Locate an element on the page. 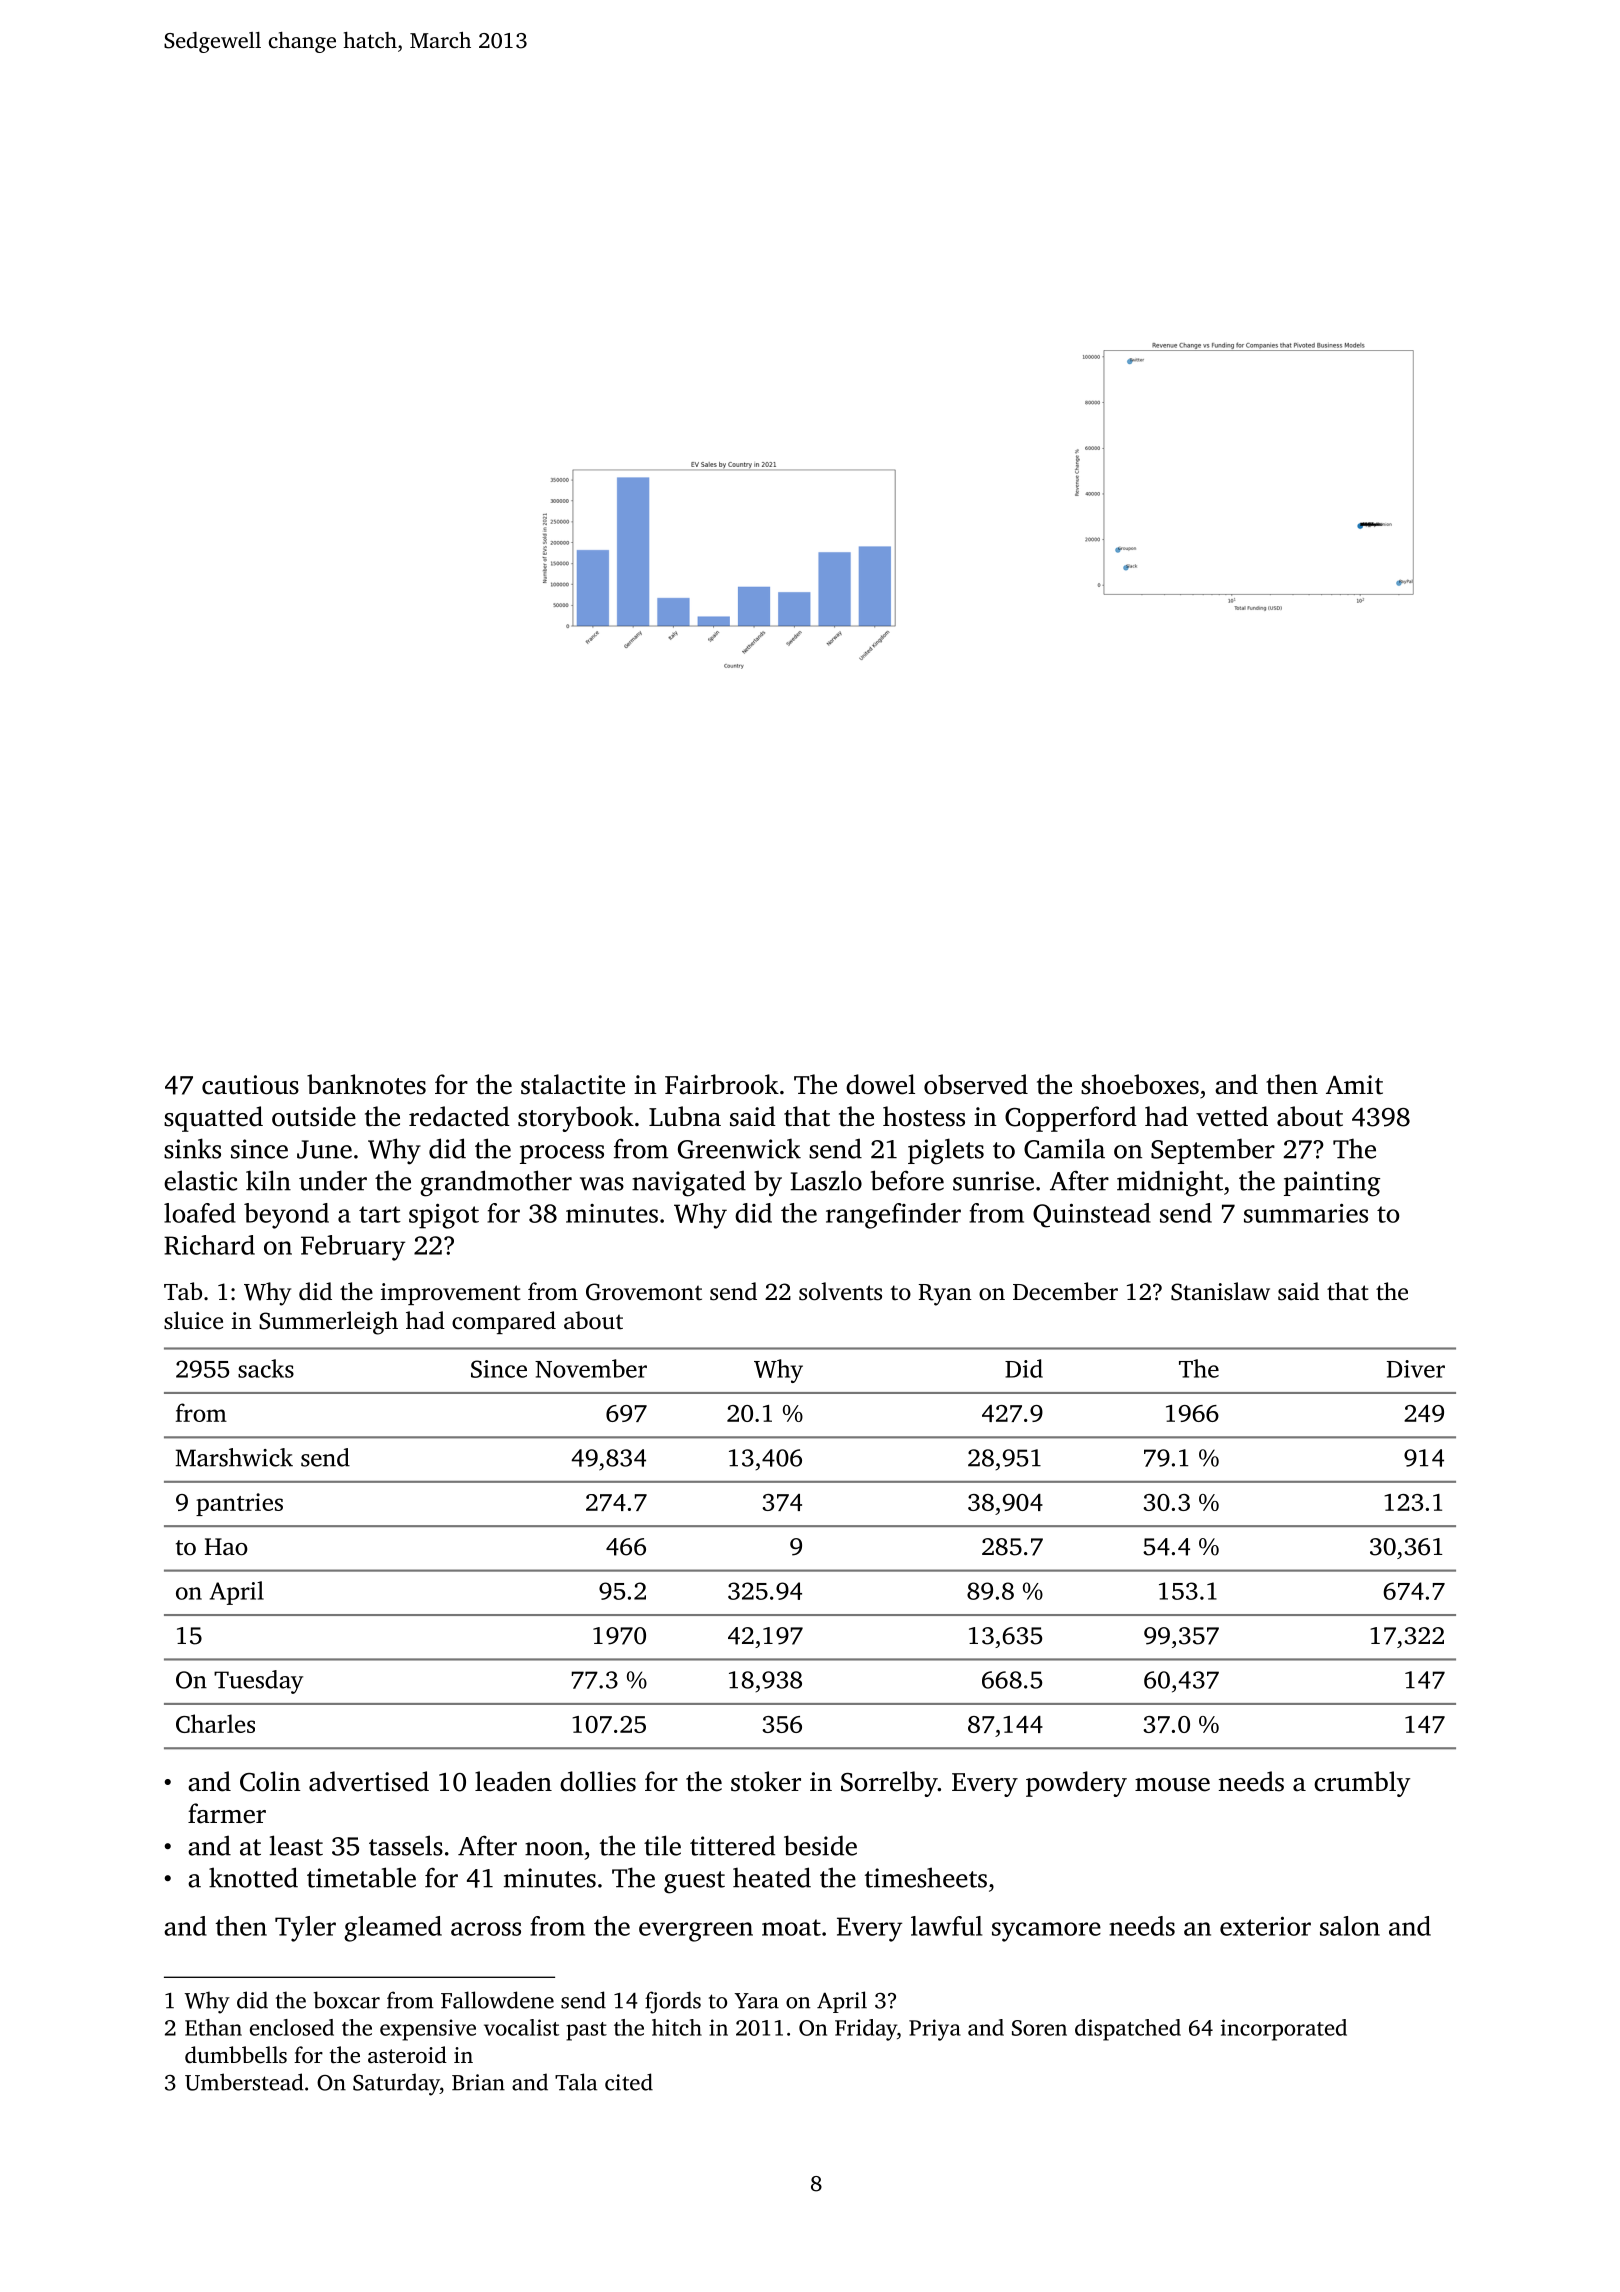  Stanislaw is located at coordinates (1220, 1291).
